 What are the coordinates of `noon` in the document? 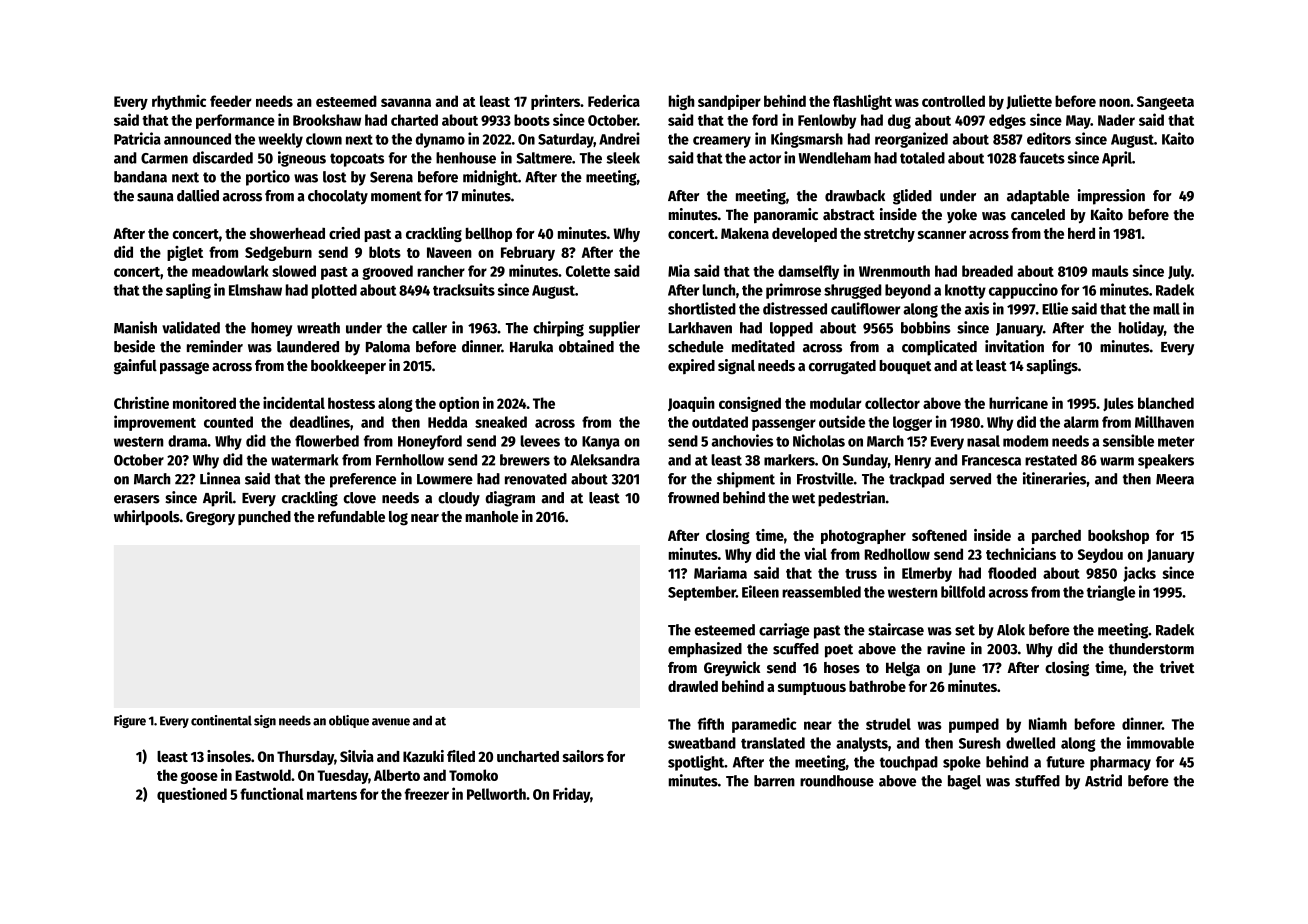 It's located at (1114, 102).
